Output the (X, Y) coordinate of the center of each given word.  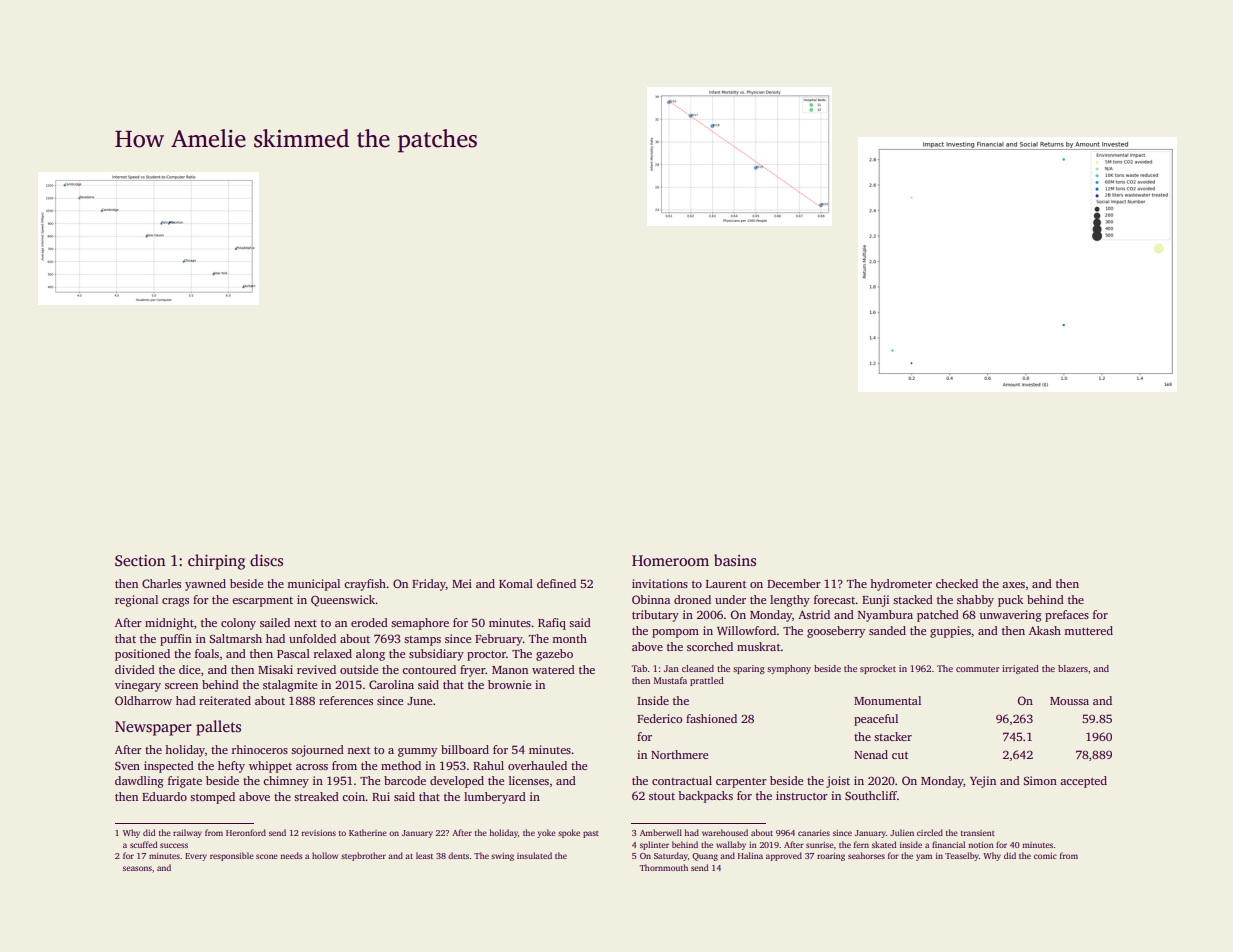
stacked (913, 599)
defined (556, 583)
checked (957, 583)
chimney (286, 782)
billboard (465, 749)
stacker (893, 736)
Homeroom (670, 560)
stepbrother (363, 856)
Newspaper (153, 728)
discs (266, 560)
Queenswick (343, 601)
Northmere (679, 754)
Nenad (871, 754)
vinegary (138, 686)
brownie (509, 684)
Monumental (887, 700)
